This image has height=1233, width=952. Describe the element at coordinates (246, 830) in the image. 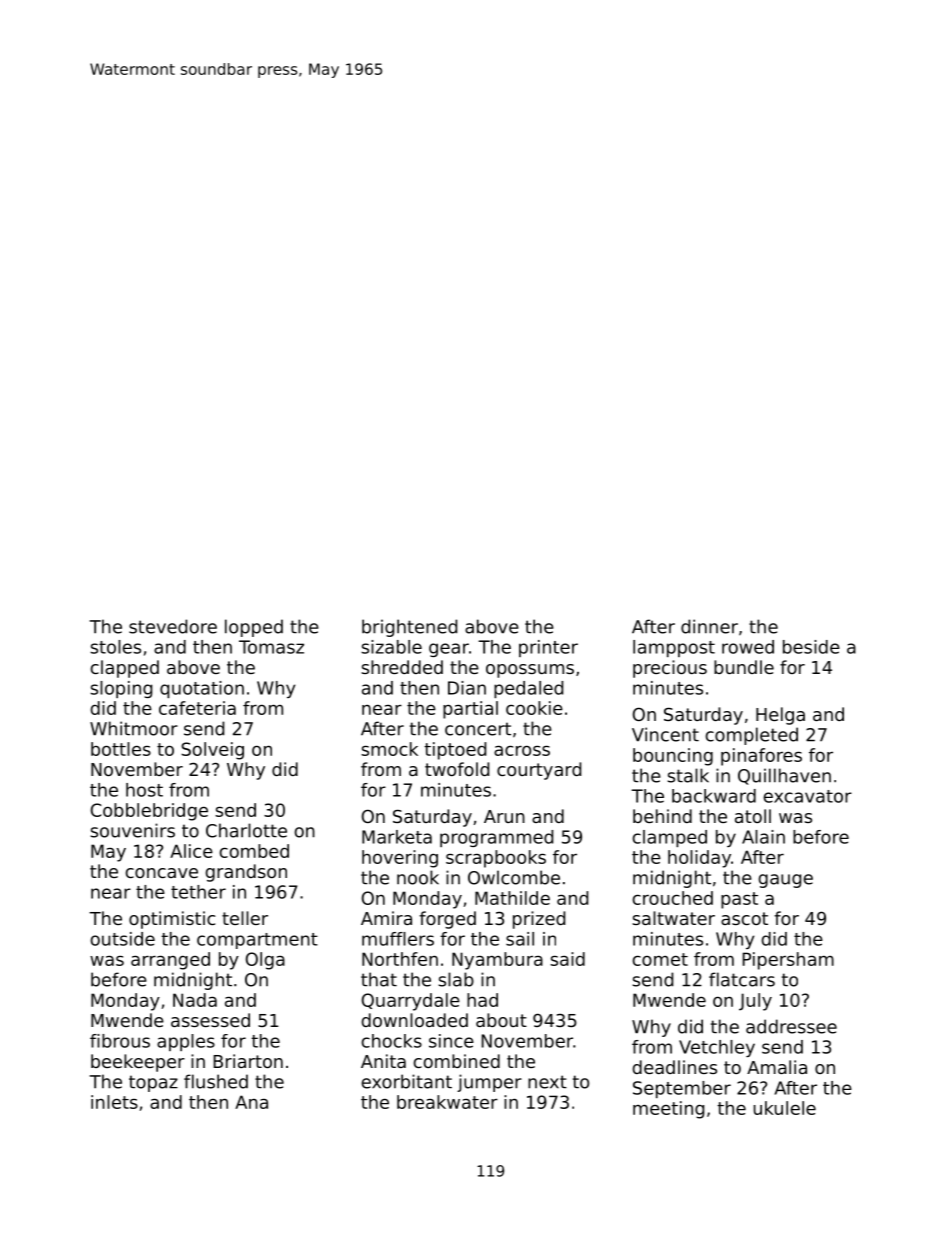

I see `Charlotte` at that location.
